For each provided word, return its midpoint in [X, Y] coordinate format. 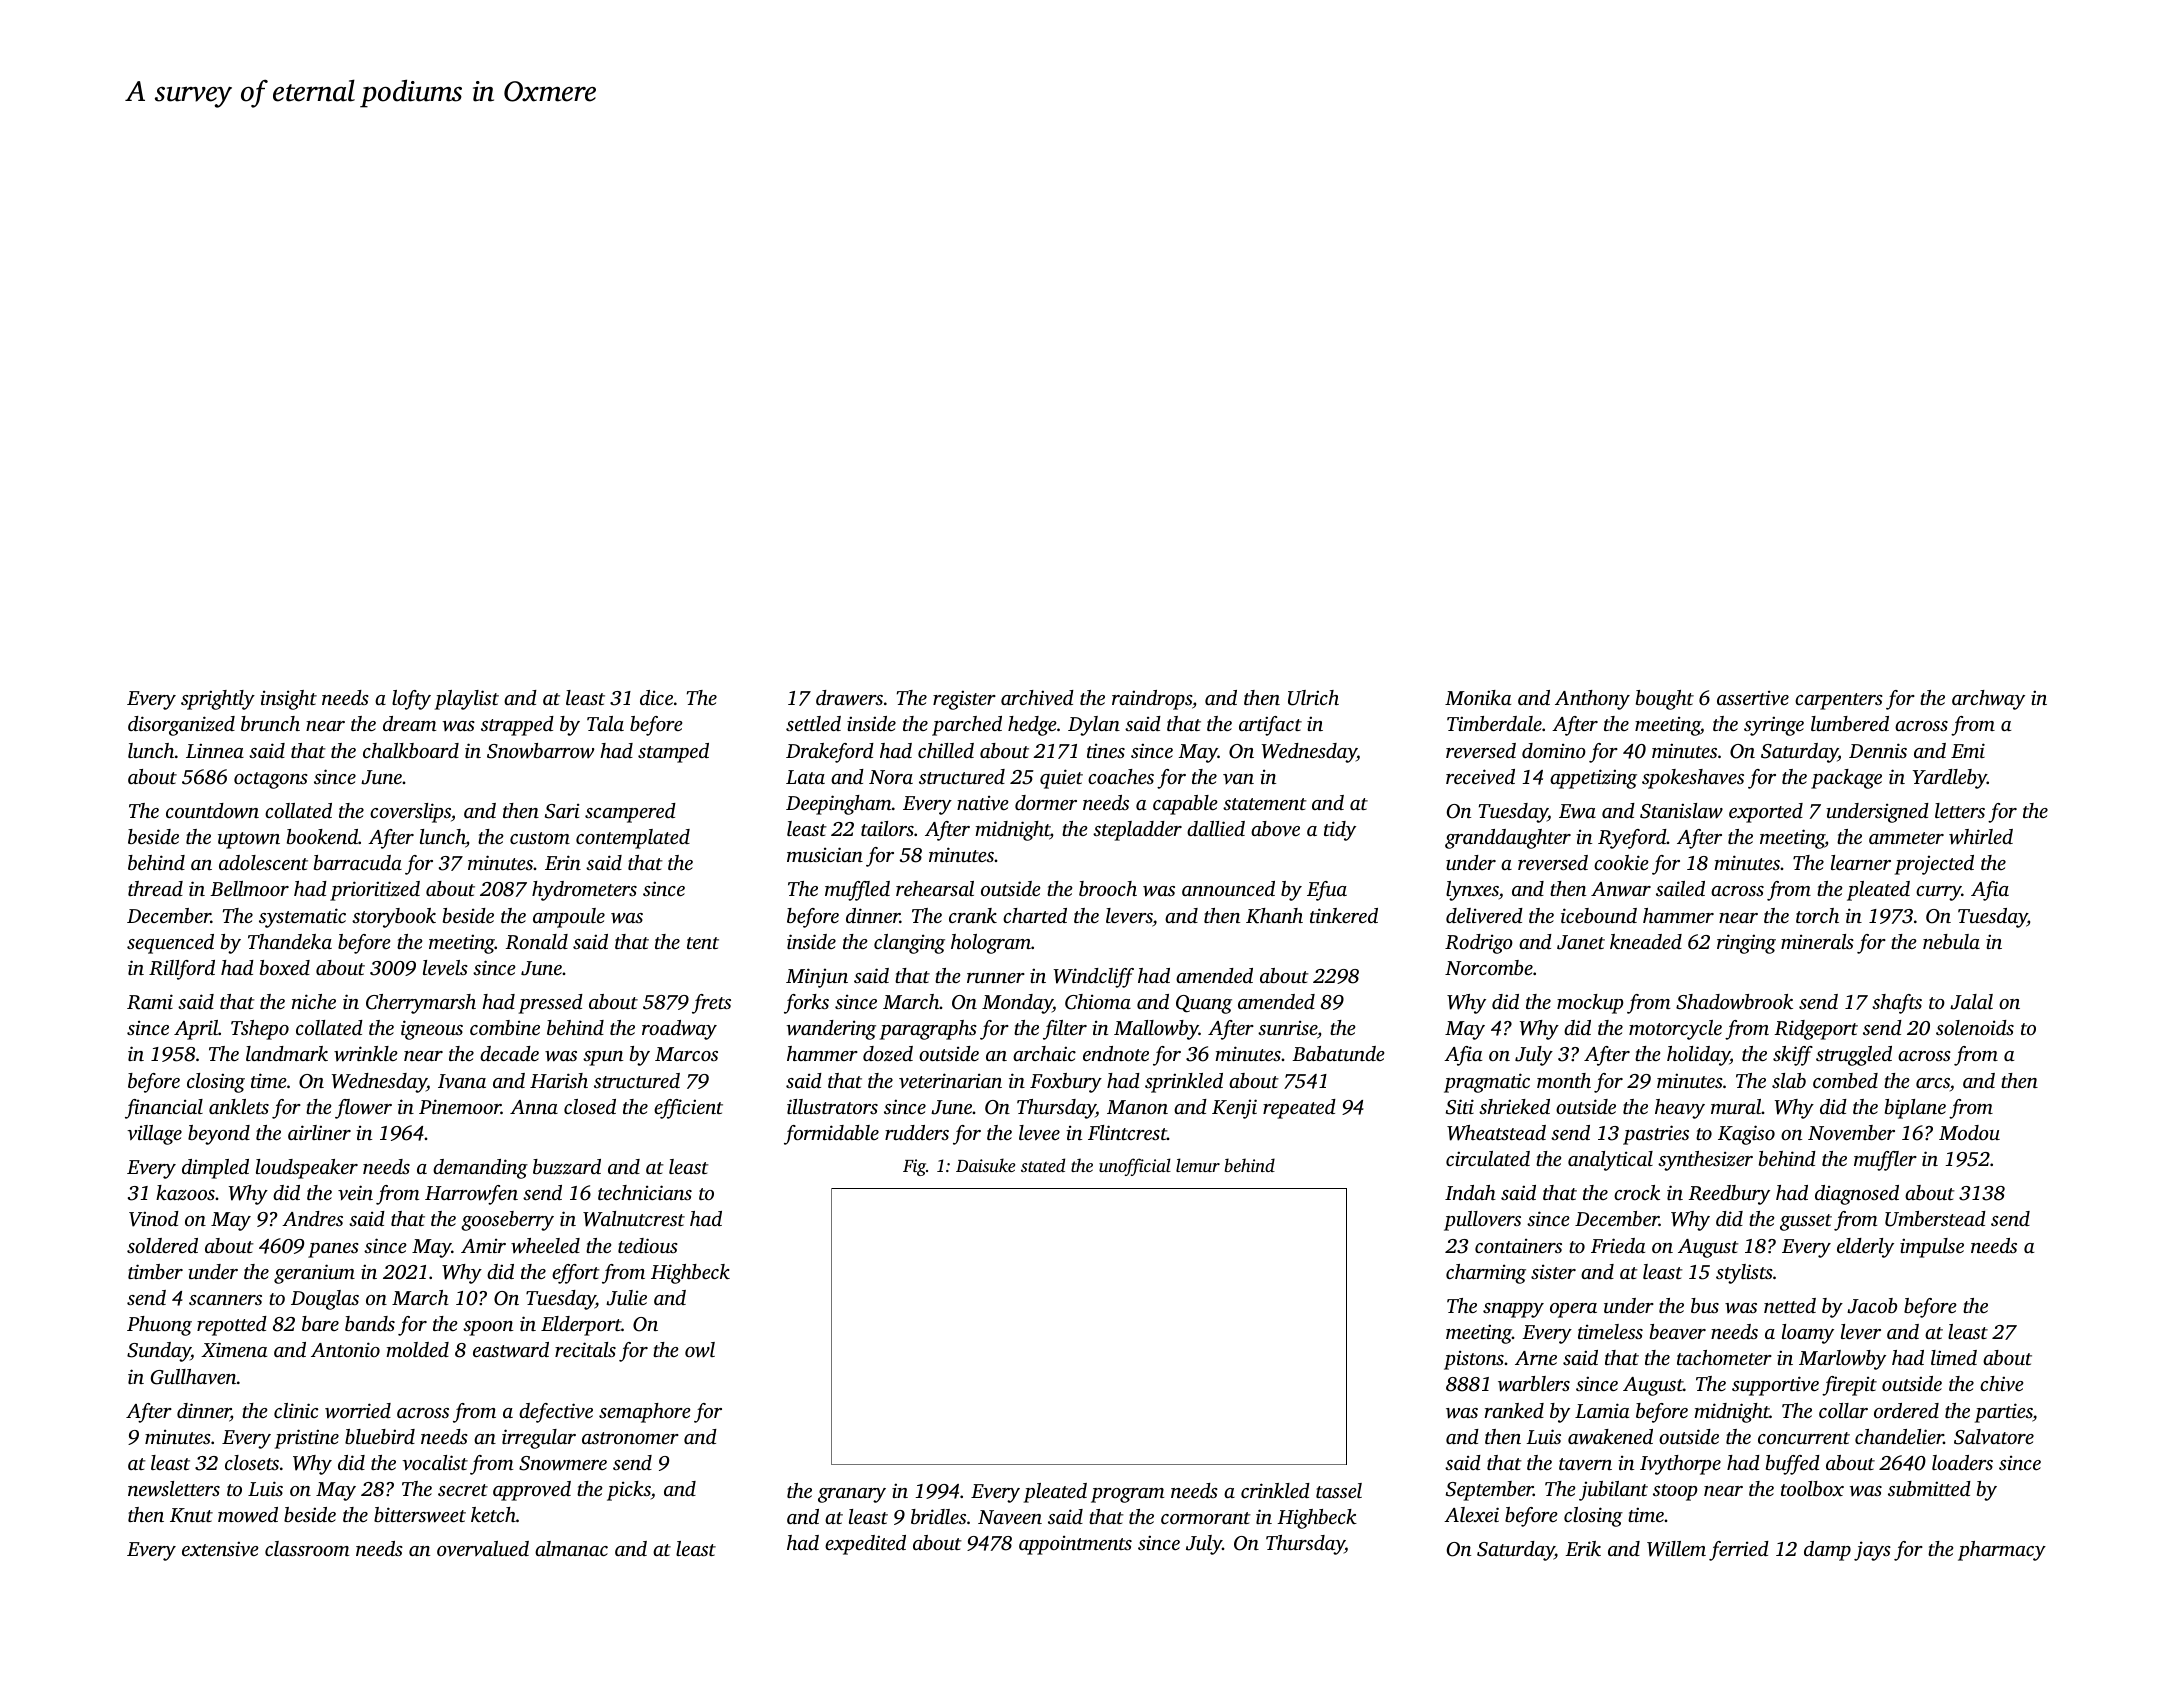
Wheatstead [1496, 1133]
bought [1665, 700]
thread [155, 888]
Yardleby [1950, 779]
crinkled [1275, 1490]
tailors [887, 828]
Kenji [1234, 1109]
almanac [571, 1548]
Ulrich [1313, 698]
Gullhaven [193, 1377]
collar [1843, 1410]
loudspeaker [307, 1169]
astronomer [630, 1438]
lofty [411, 700]
